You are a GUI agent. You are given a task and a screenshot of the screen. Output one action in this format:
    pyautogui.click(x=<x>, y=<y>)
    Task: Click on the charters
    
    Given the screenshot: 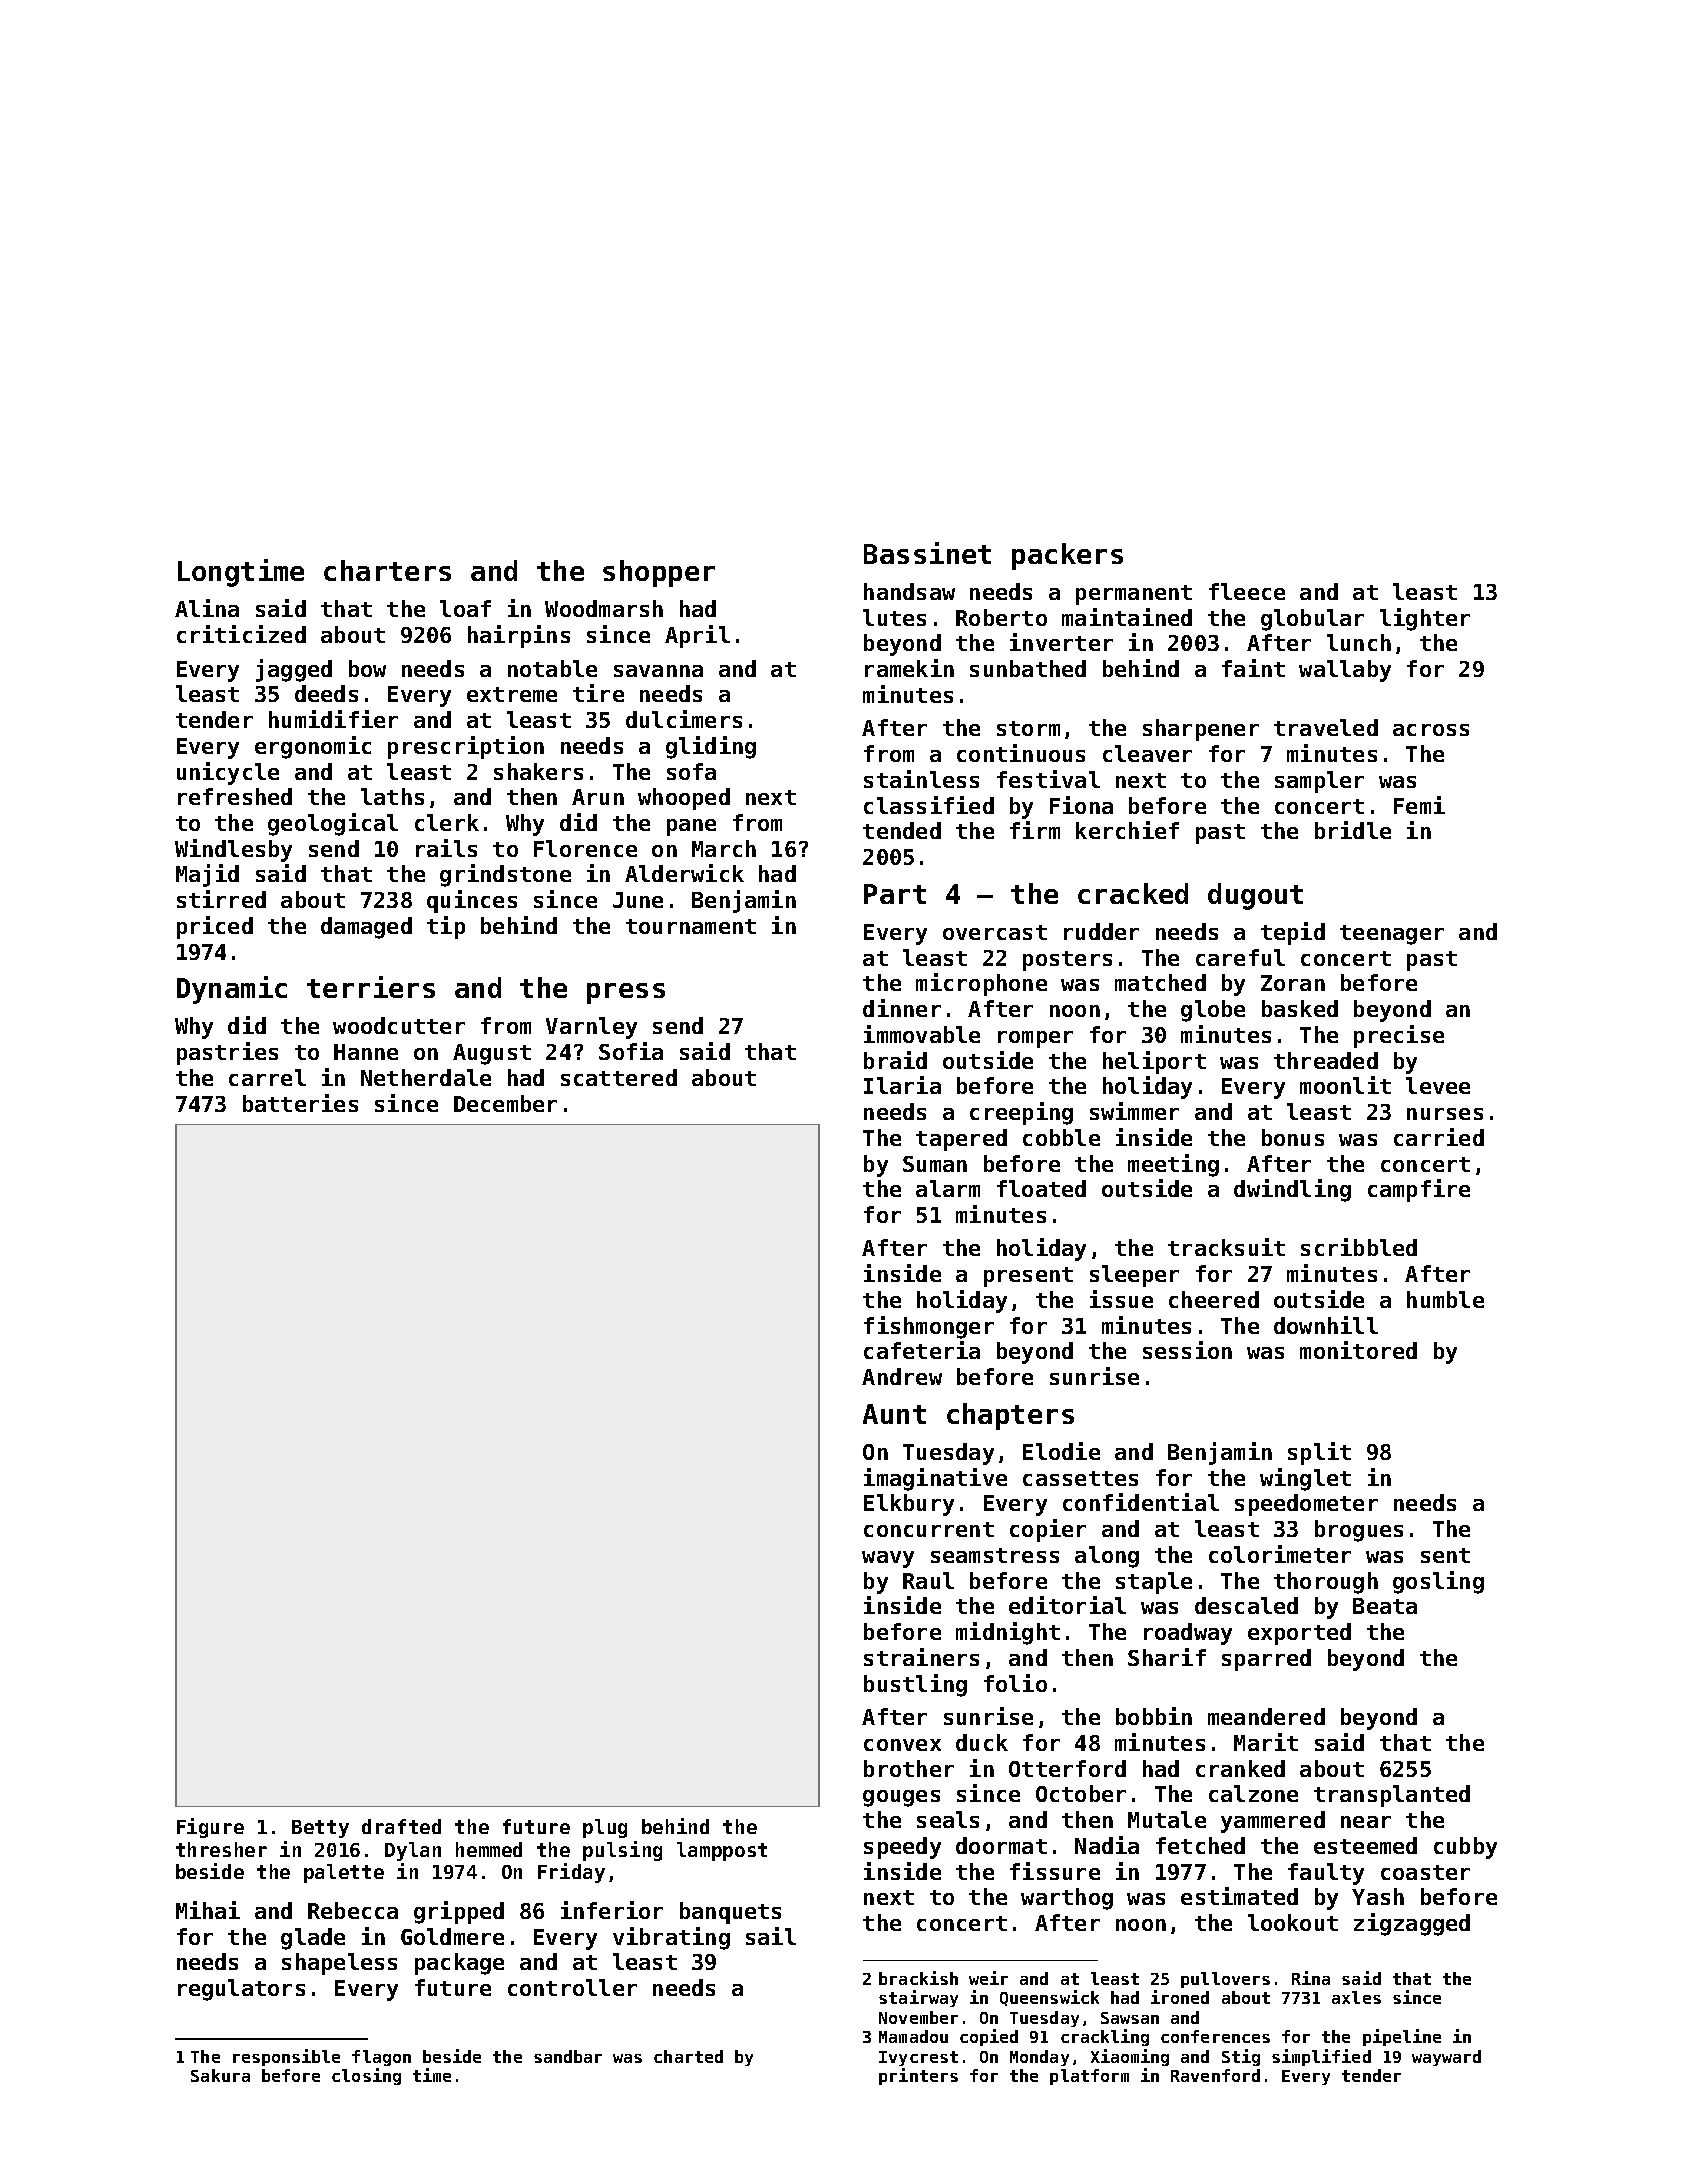 What is the action you would take?
    pyautogui.click(x=387, y=570)
